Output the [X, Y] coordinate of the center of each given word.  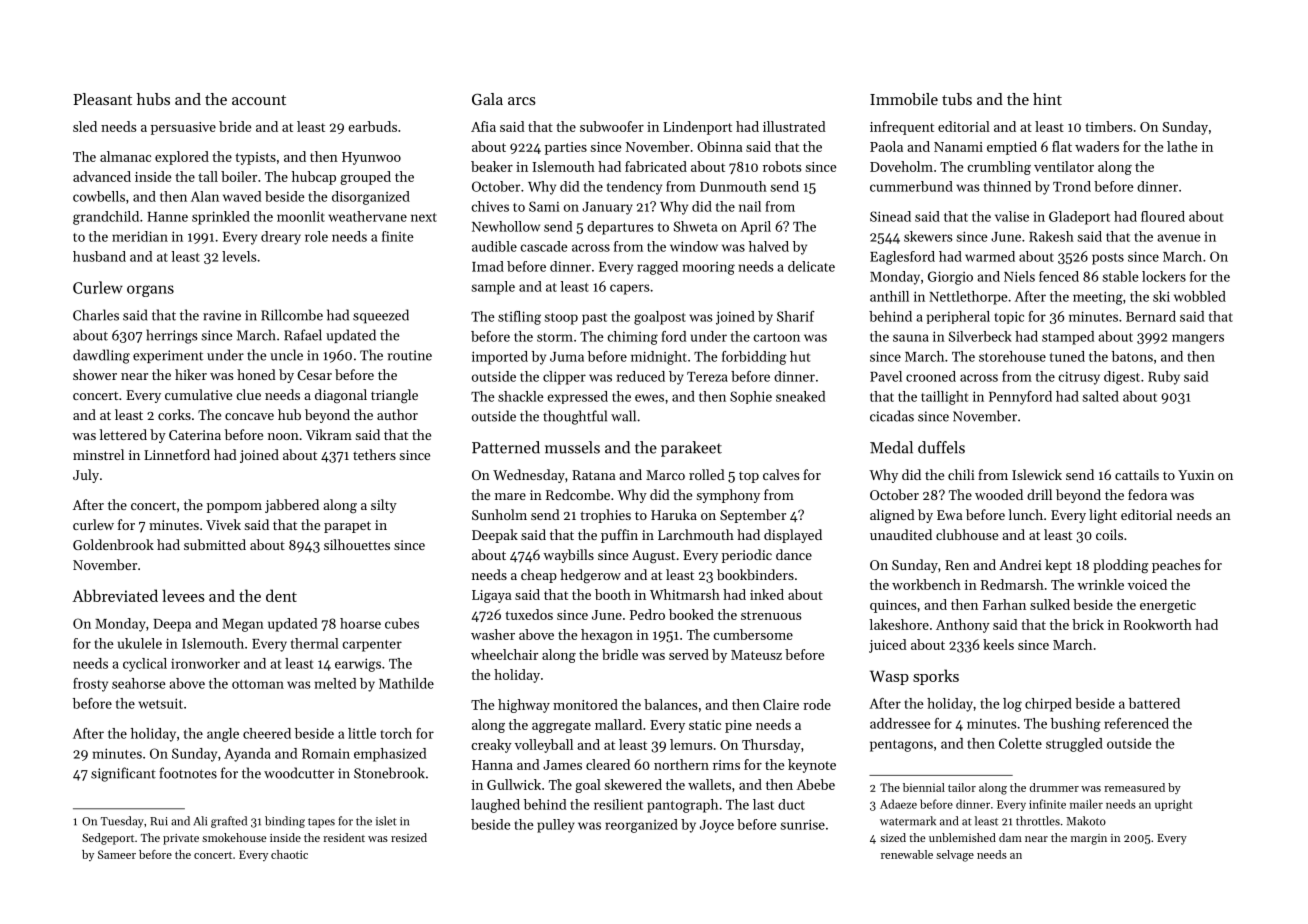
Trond [1072, 186]
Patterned [506, 447]
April [755, 228]
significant [123, 774]
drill [1039, 494]
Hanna [492, 765]
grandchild [106, 218]
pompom [234, 508]
